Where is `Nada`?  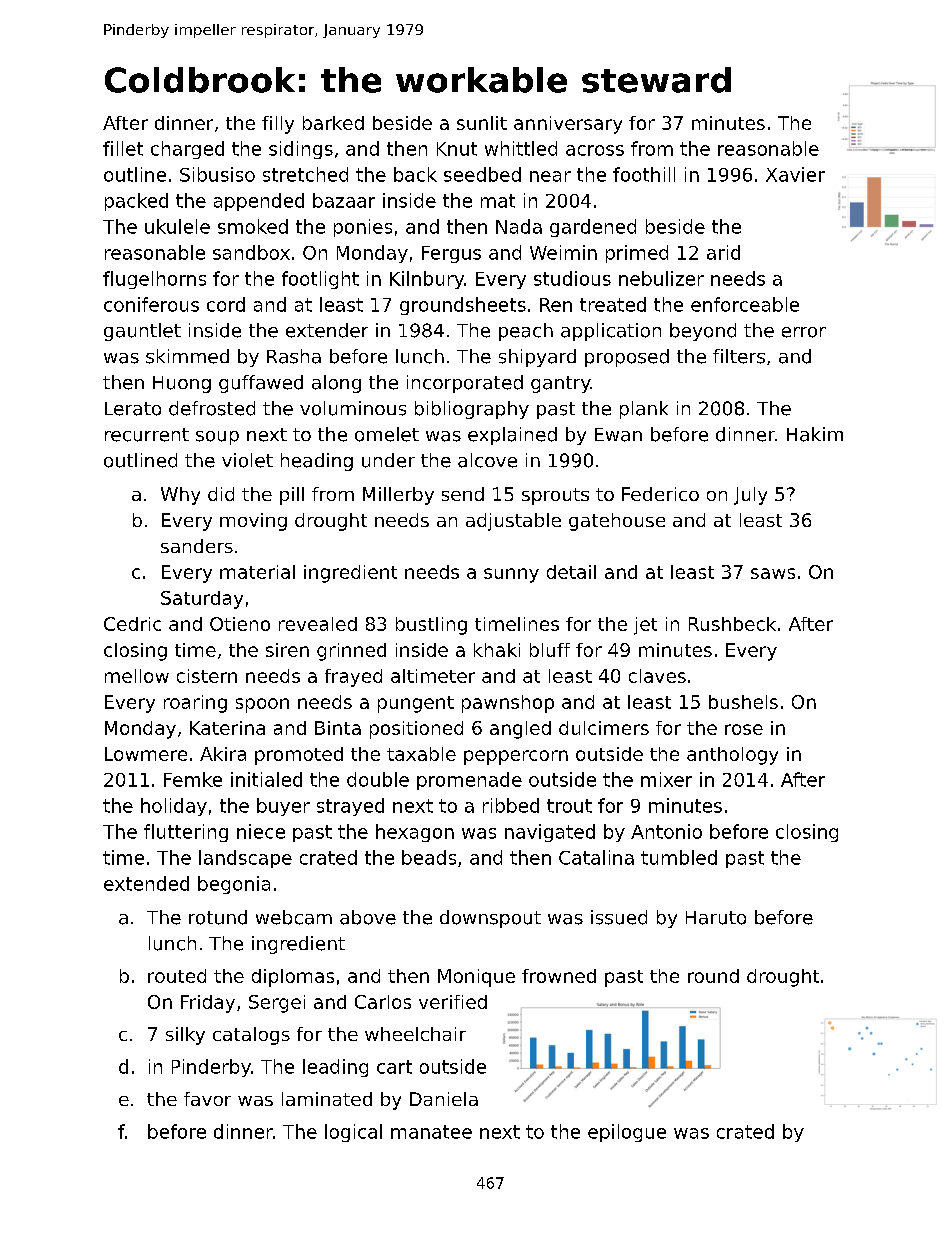 Nada is located at coordinates (519, 226).
